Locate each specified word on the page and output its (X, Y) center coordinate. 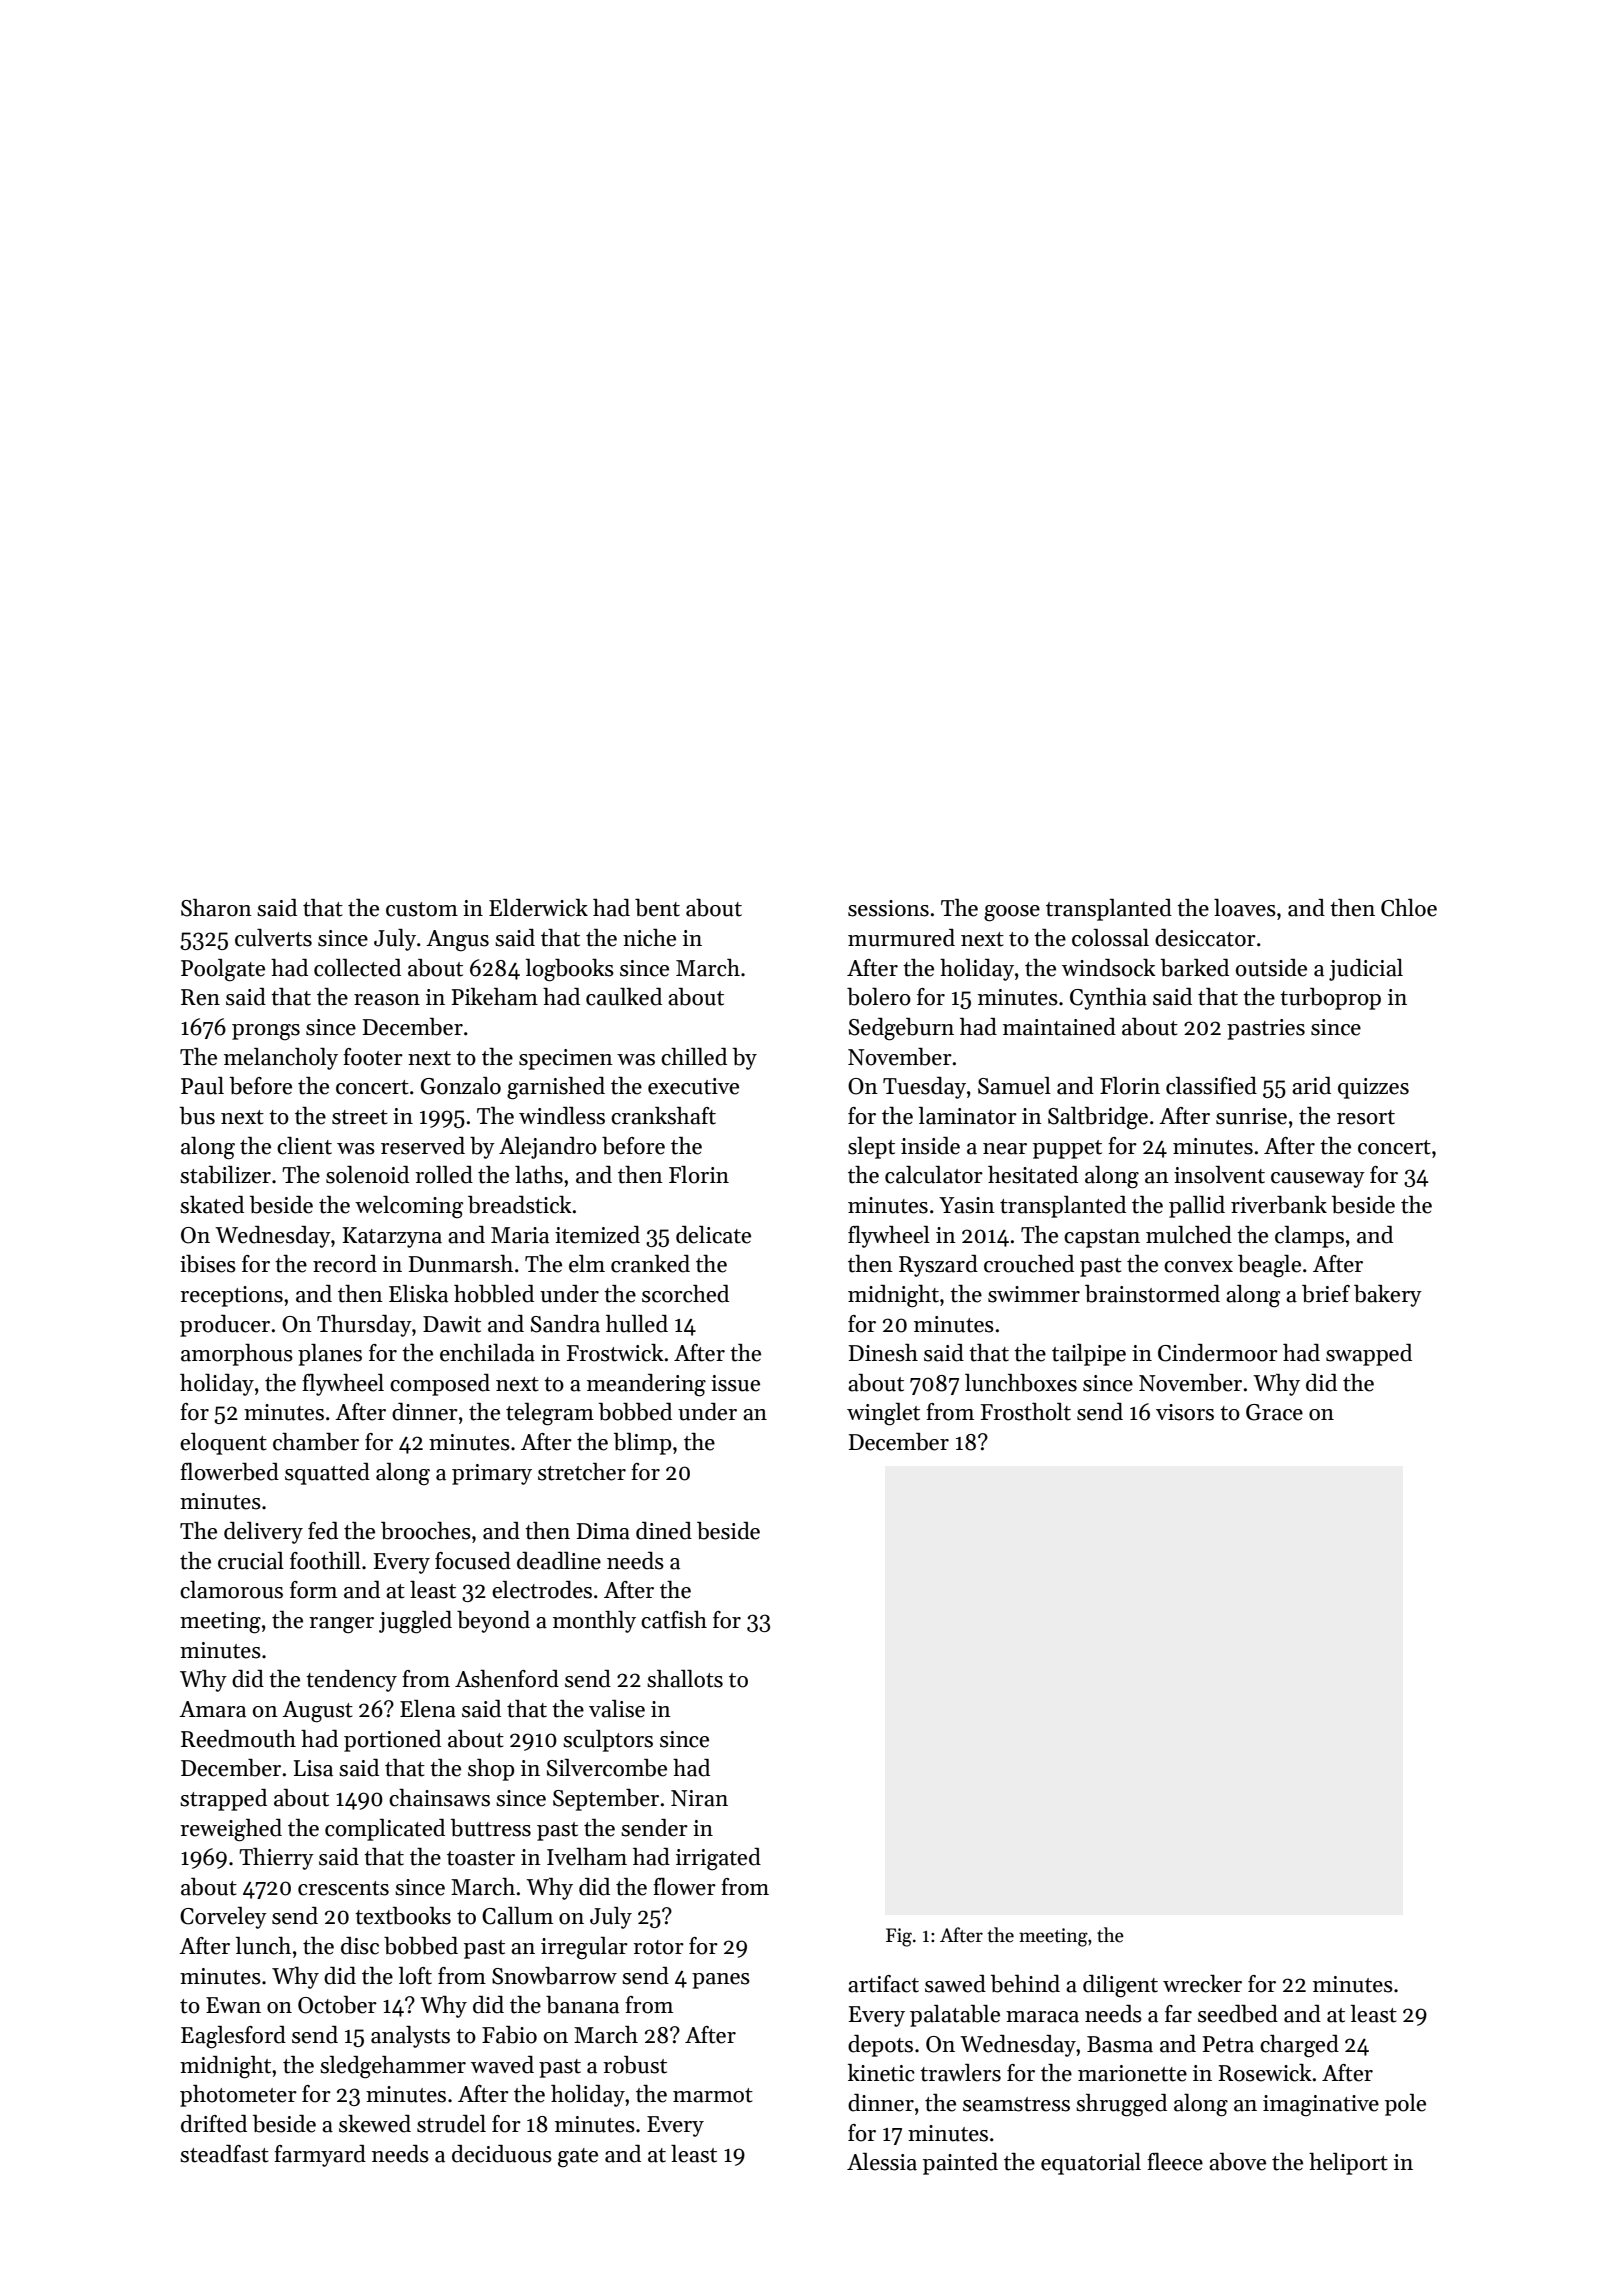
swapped (1369, 1355)
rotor (658, 1947)
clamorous (231, 1590)
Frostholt (1026, 1412)
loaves (1245, 908)
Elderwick (538, 908)
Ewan (233, 2005)
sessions (888, 908)
